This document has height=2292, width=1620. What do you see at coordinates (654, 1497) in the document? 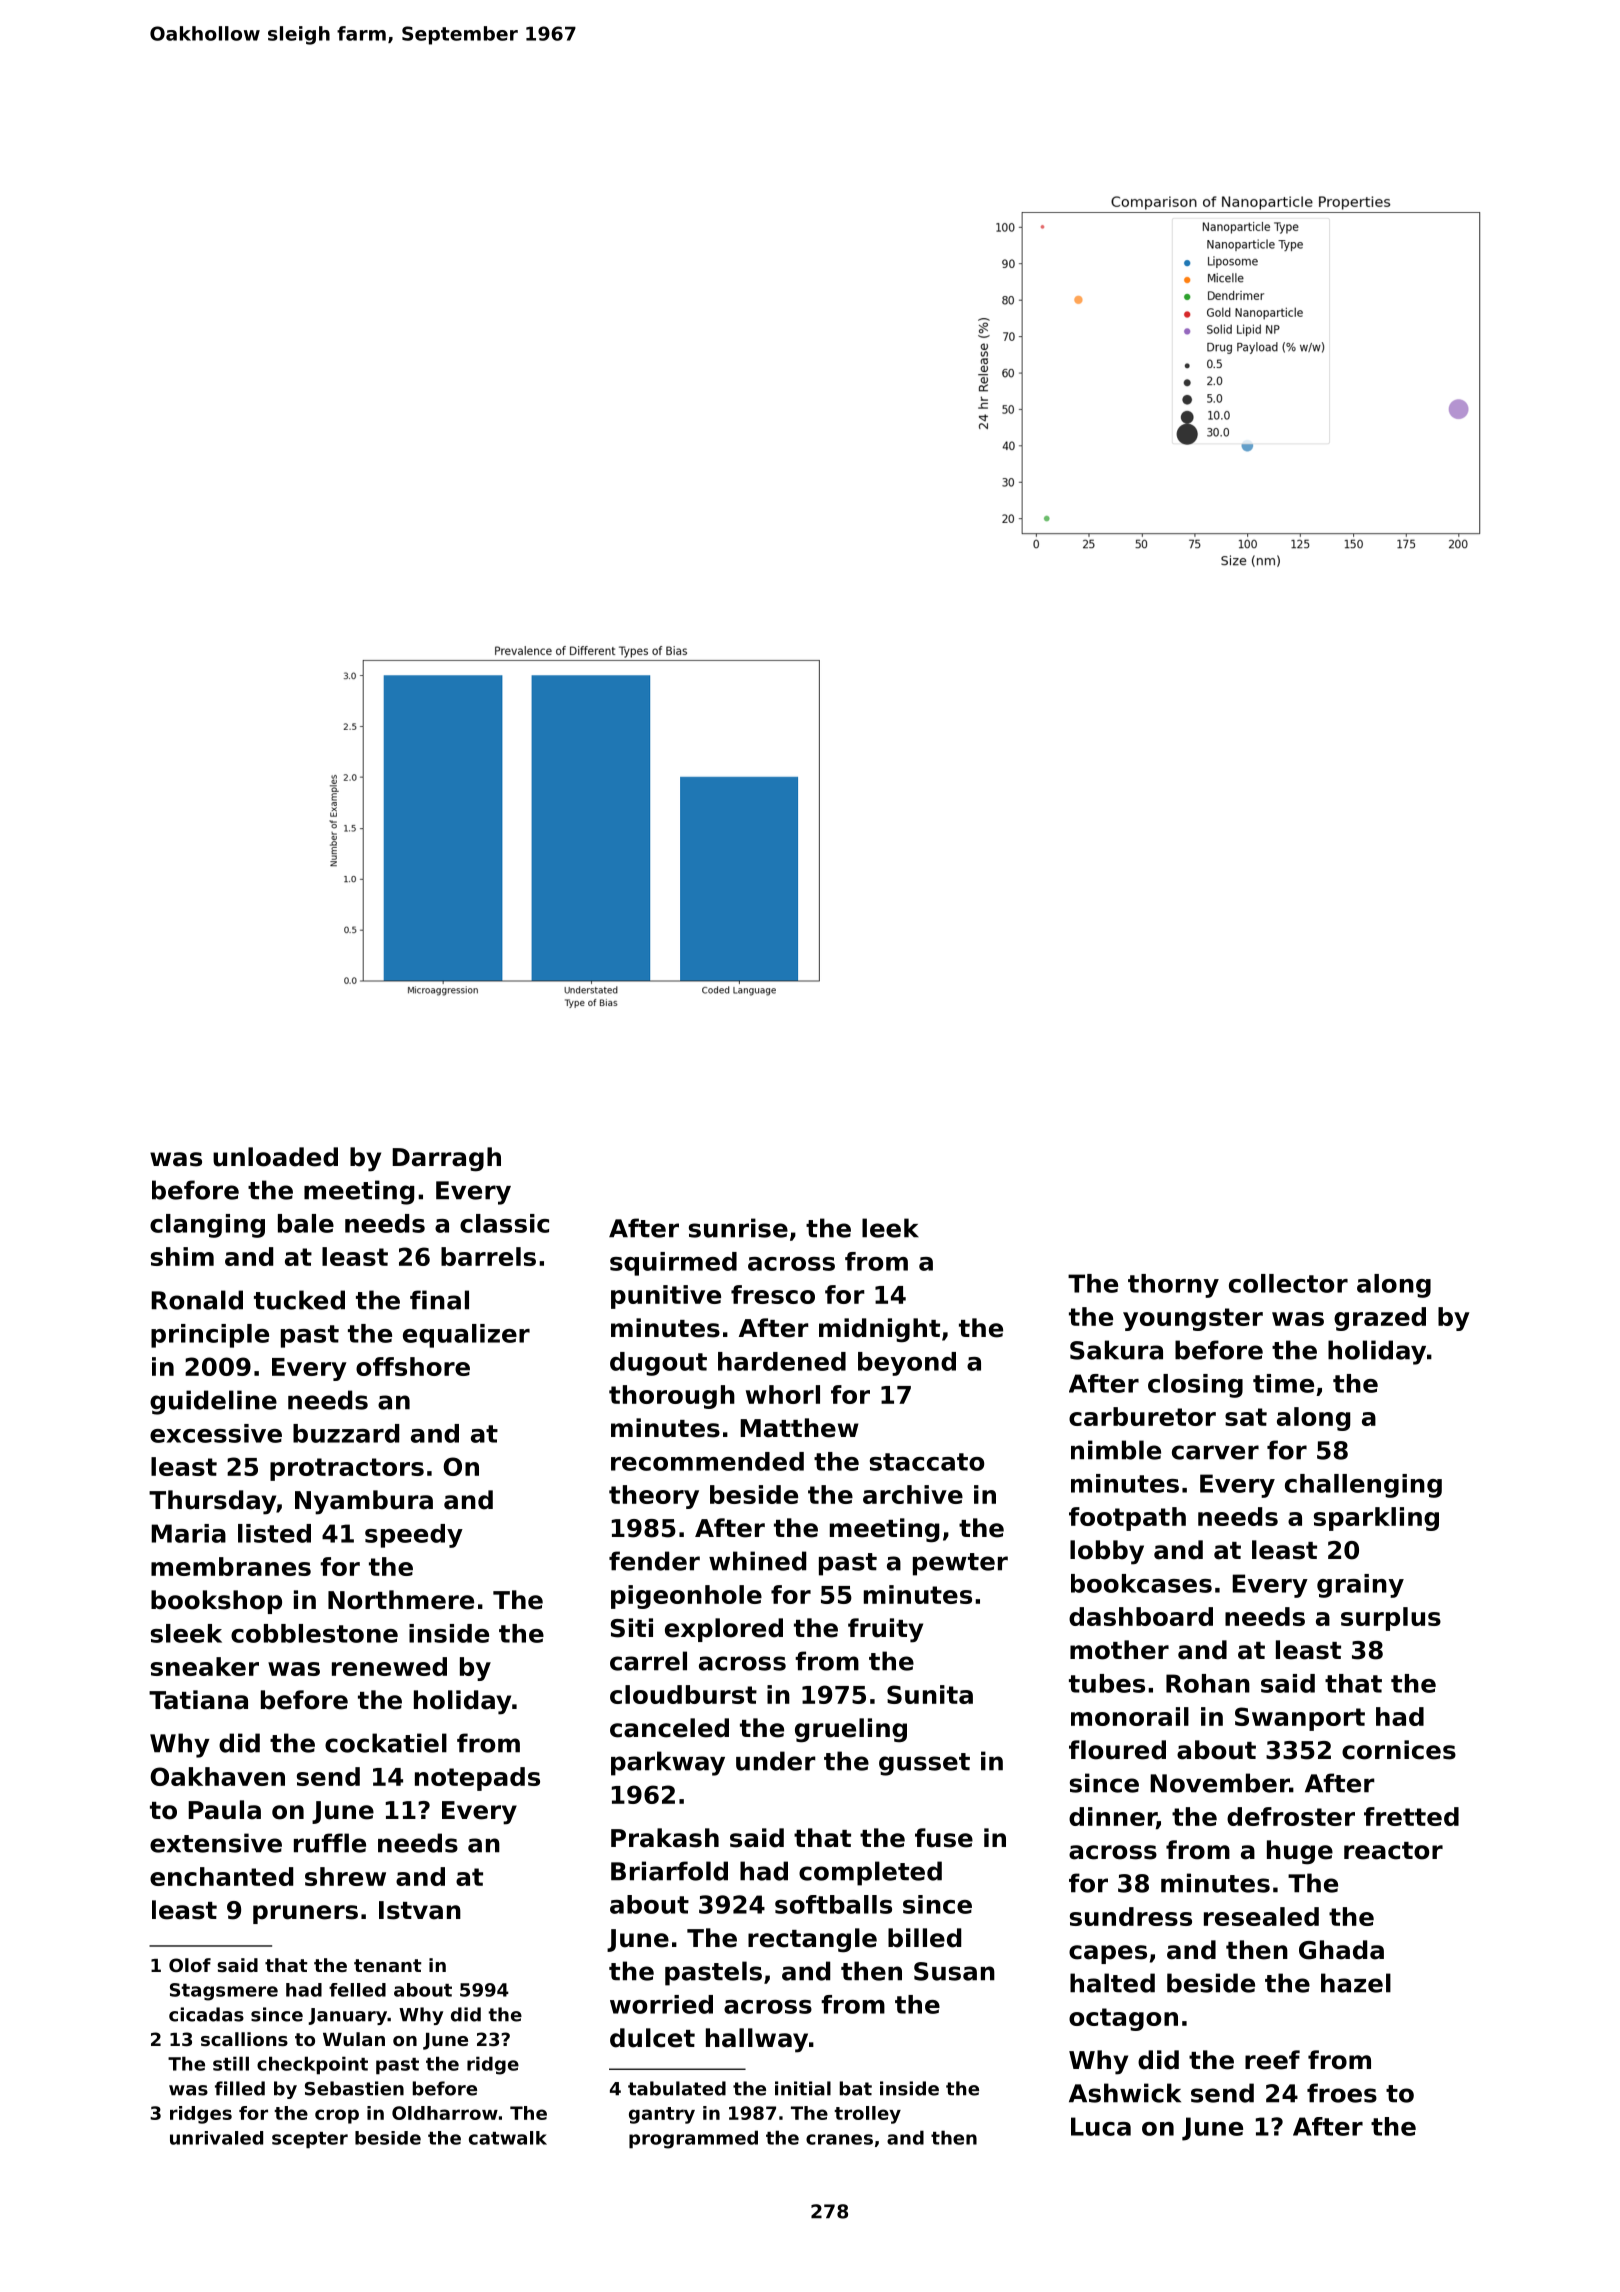
I see `theory` at bounding box center [654, 1497].
